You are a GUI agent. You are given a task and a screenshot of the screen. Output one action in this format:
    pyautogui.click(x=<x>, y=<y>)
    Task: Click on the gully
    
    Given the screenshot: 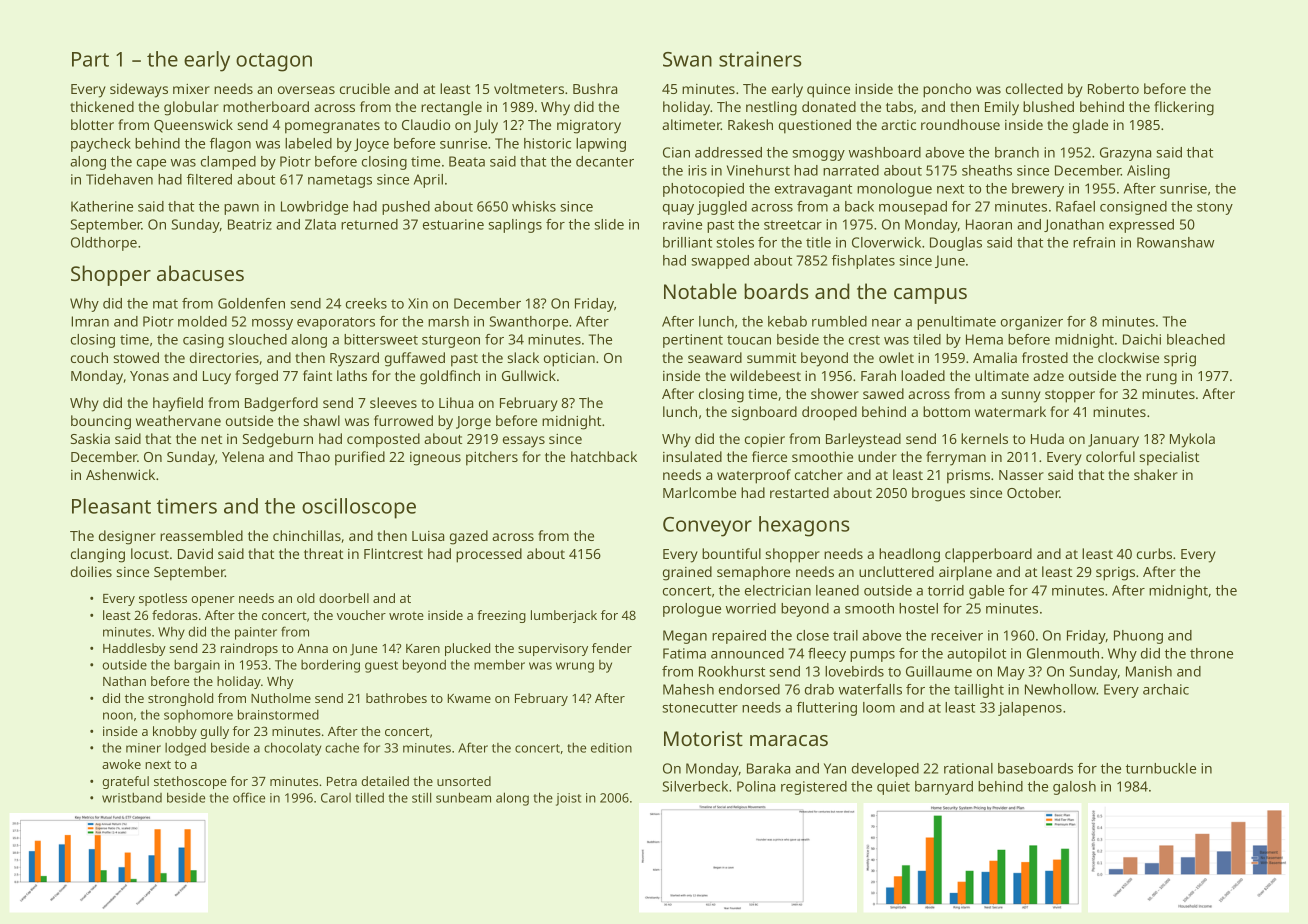 What is the action you would take?
    pyautogui.click(x=214, y=732)
